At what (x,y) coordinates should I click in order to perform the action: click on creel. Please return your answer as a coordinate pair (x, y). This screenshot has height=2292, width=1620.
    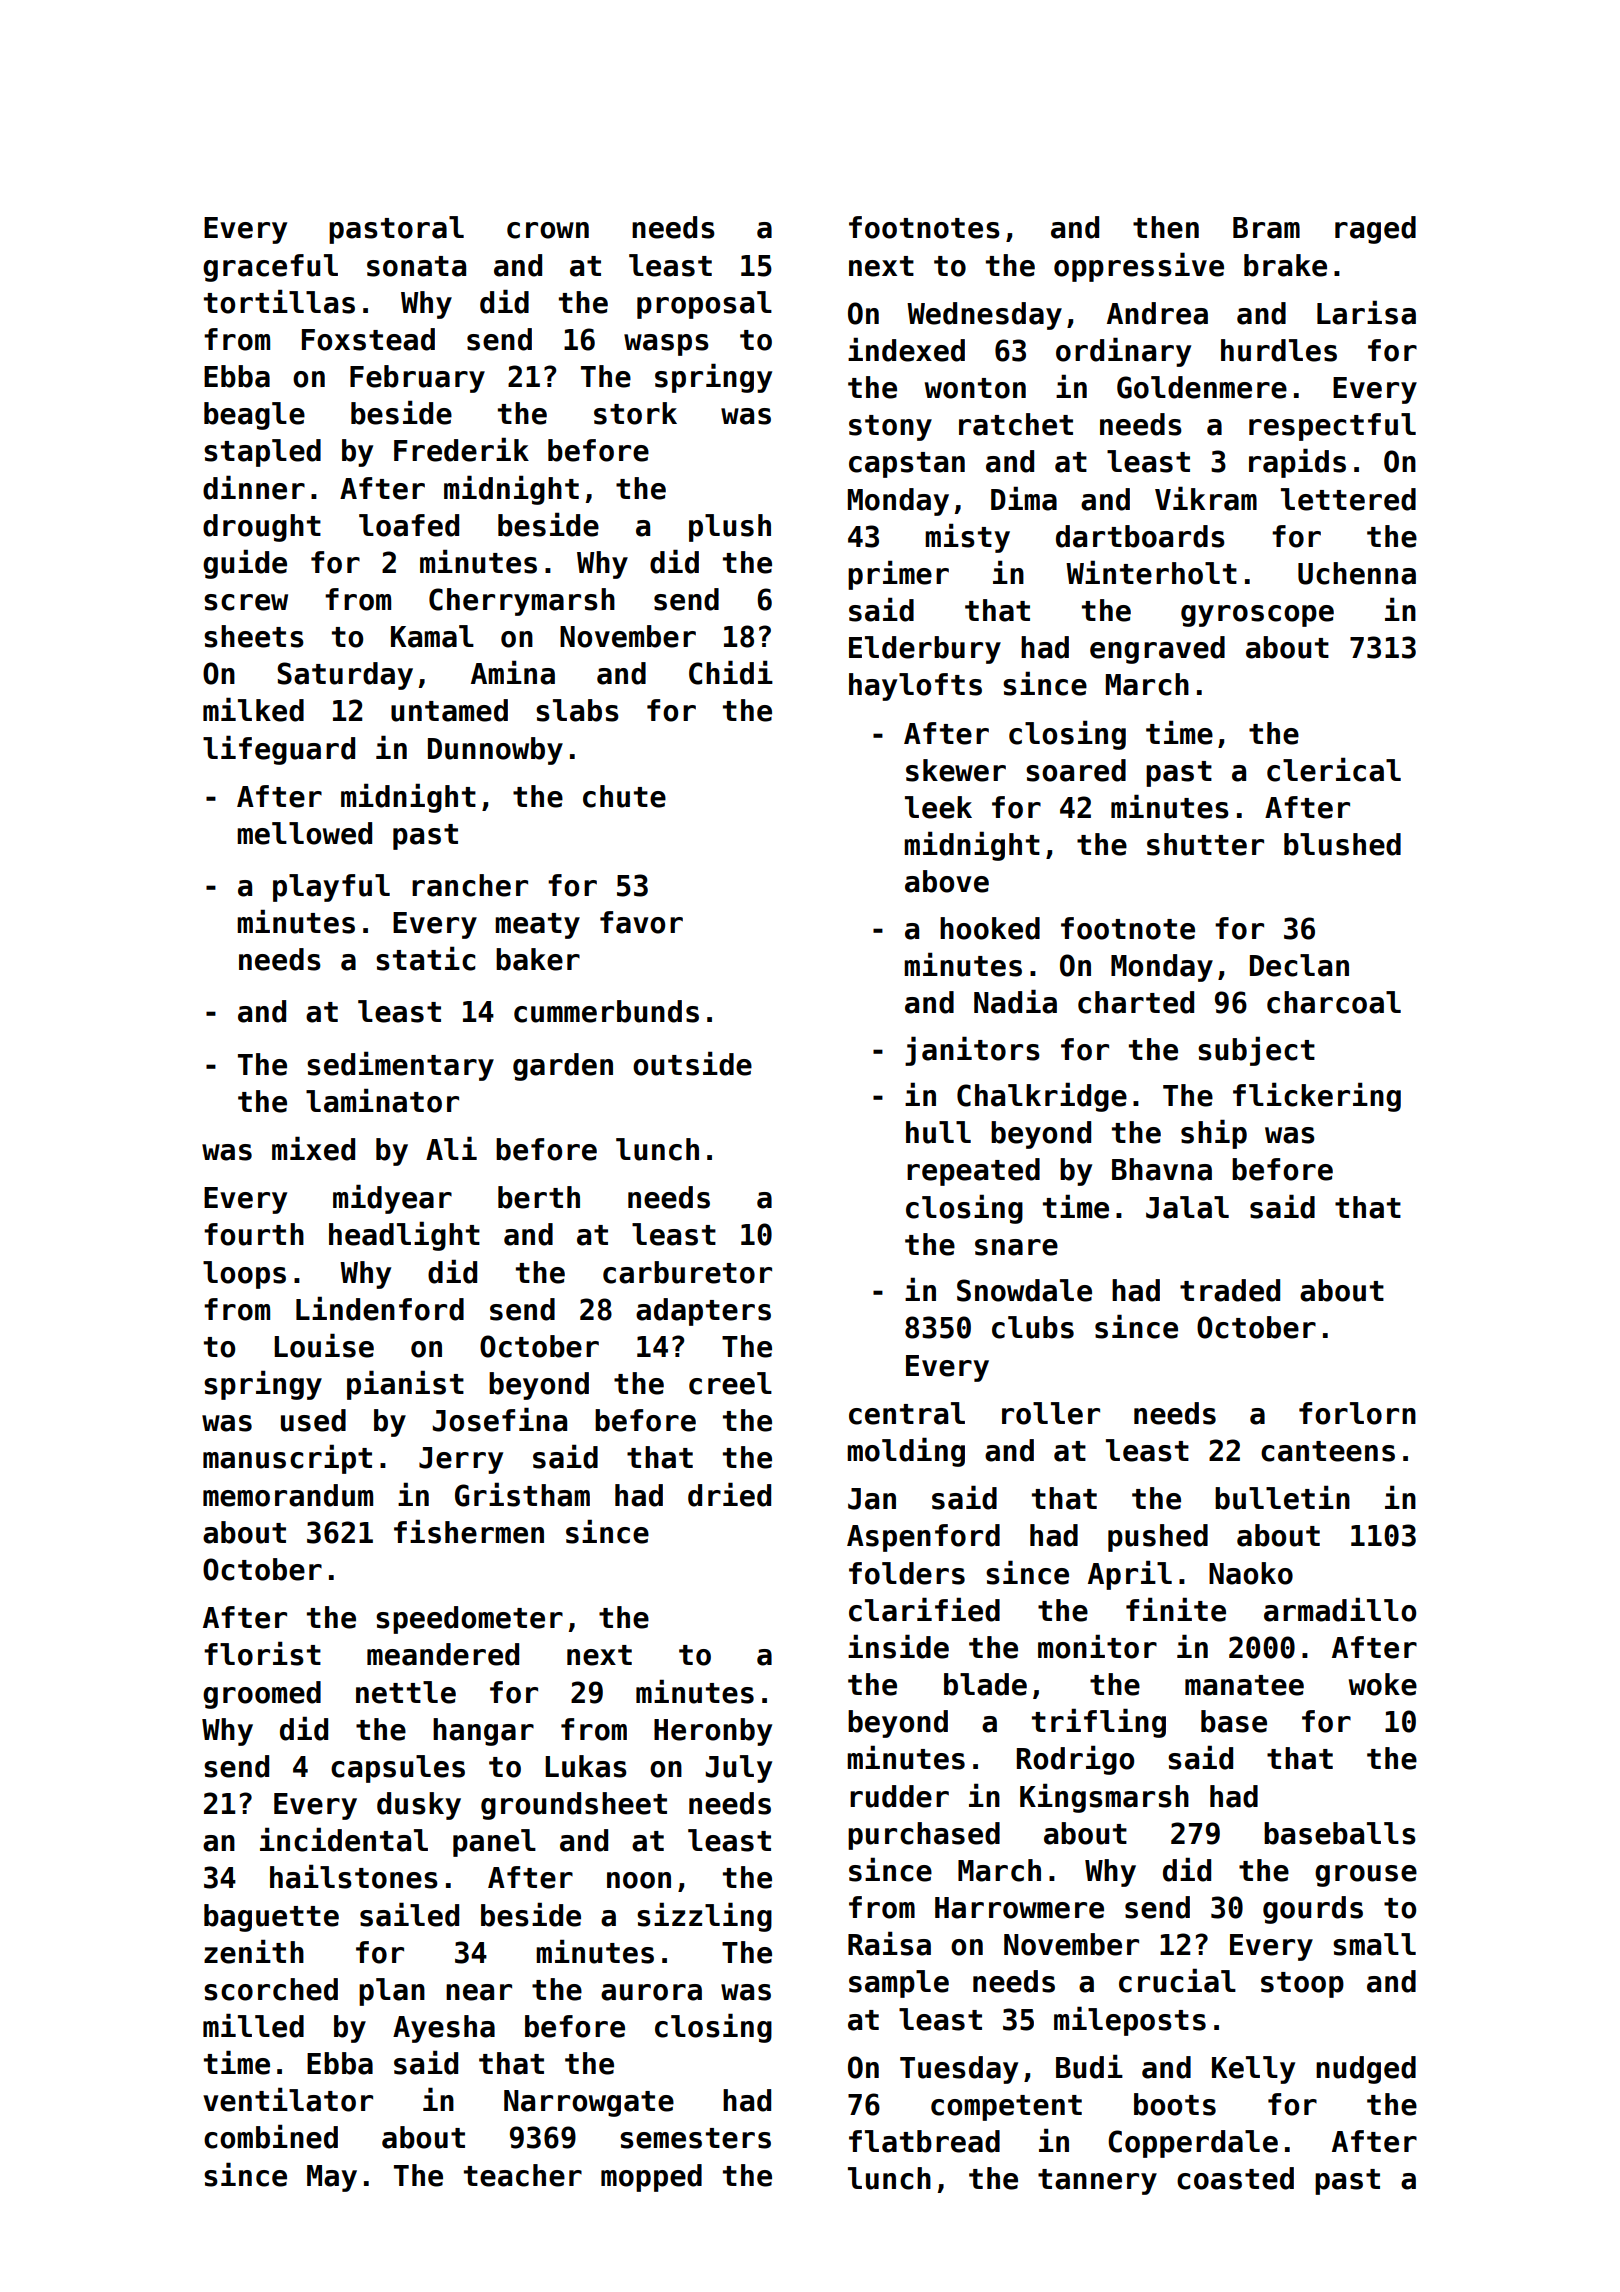
    Looking at the image, I should click on (730, 1383).
